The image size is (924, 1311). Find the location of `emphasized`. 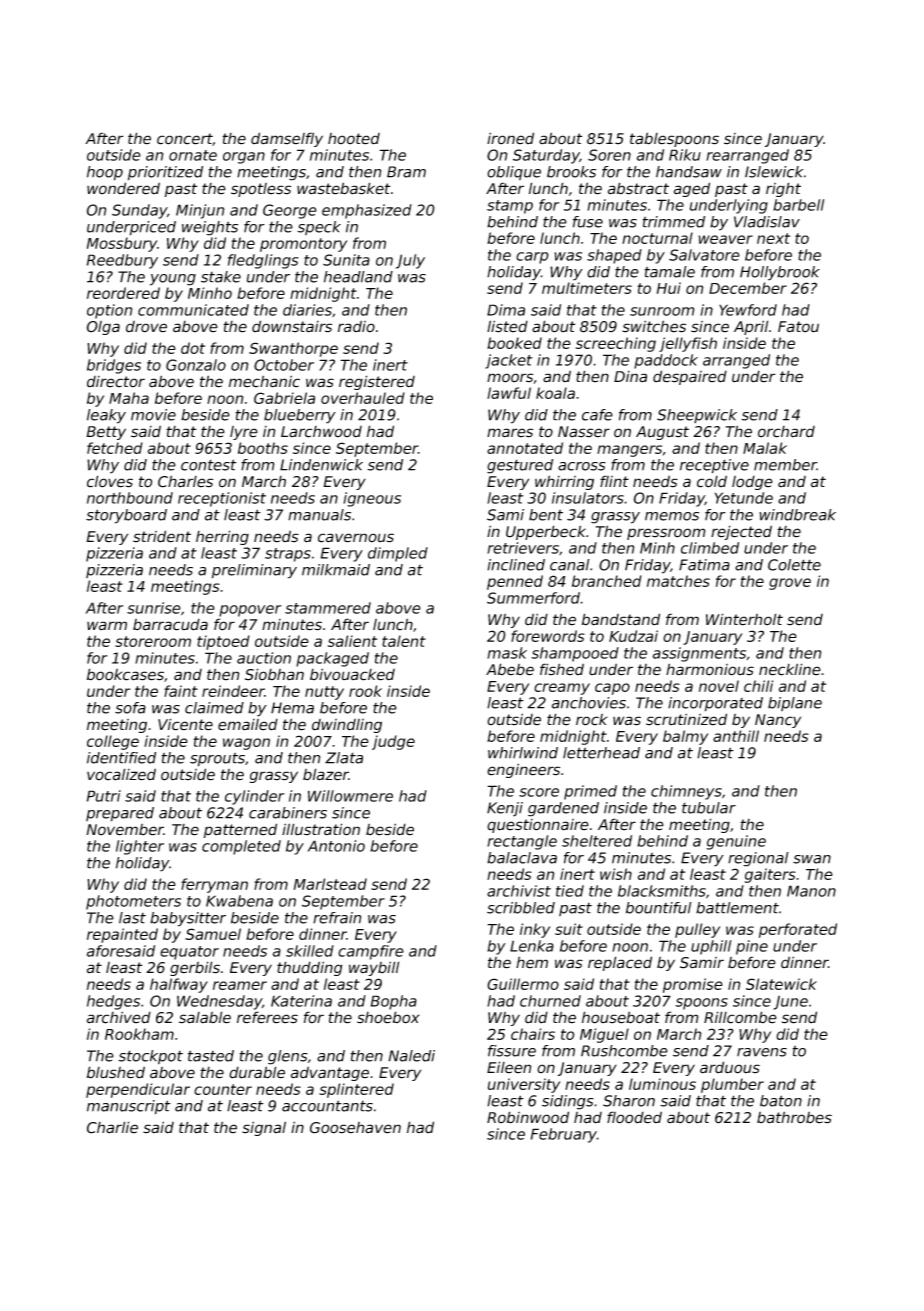

emphasized is located at coordinates (367, 211).
